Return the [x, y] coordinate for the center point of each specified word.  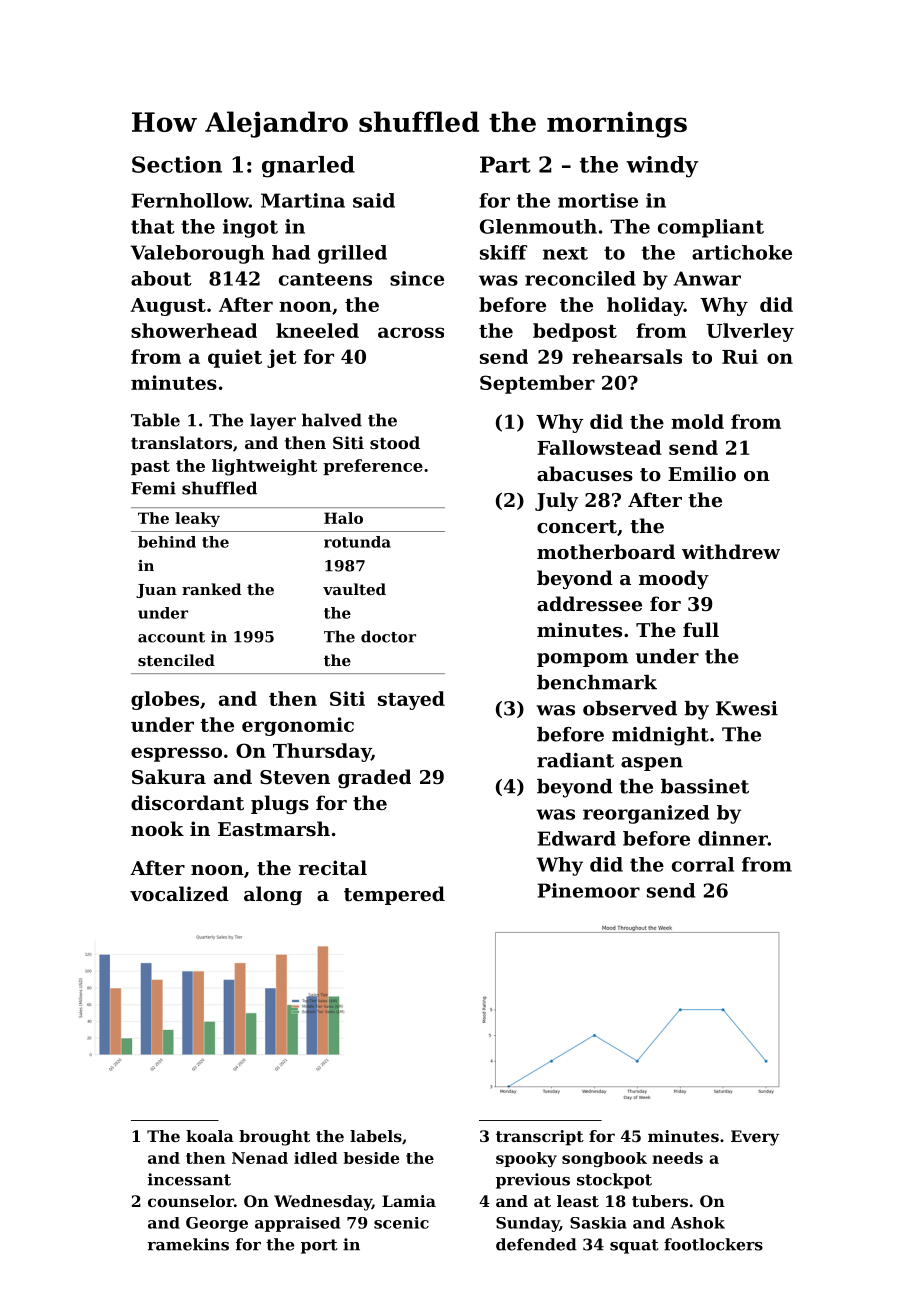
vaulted [354, 589]
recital [333, 868]
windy [662, 167]
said [374, 200]
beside [371, 1158]
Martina [303, 200]
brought [274, 1138]
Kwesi [747, 708]
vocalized [179, 893]
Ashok [698, 1223]
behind [167, 542]
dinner [733, 838]
